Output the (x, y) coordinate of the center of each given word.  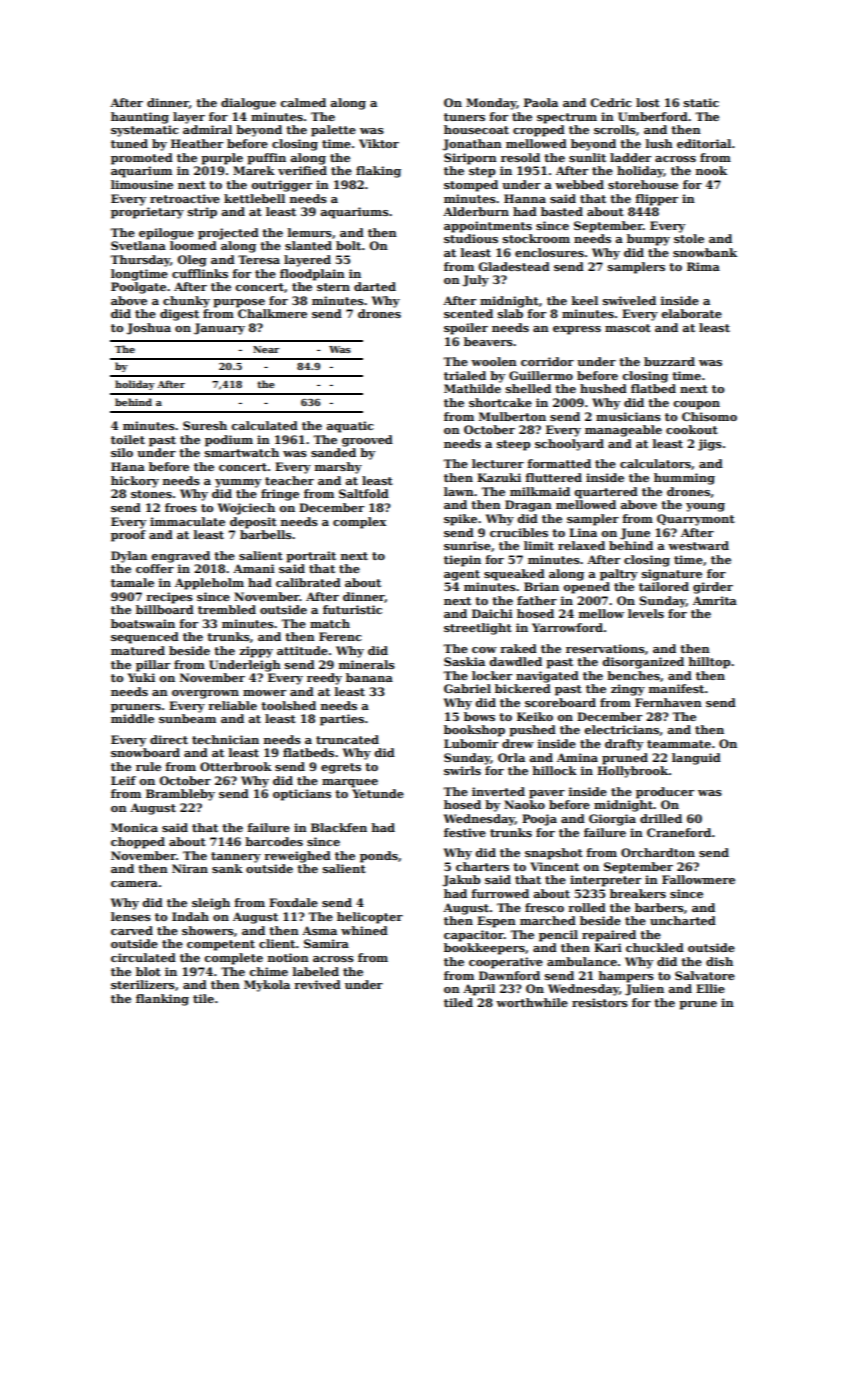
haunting (140, 118)
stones (151, 494)
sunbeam (187, 718)
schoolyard (569, 445)
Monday (491, 104)
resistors (600, 1002)
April (479, 990)
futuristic (352, 609)
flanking (162, 1000)
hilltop (709, 663)
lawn (459, 491)
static (701, 102)
